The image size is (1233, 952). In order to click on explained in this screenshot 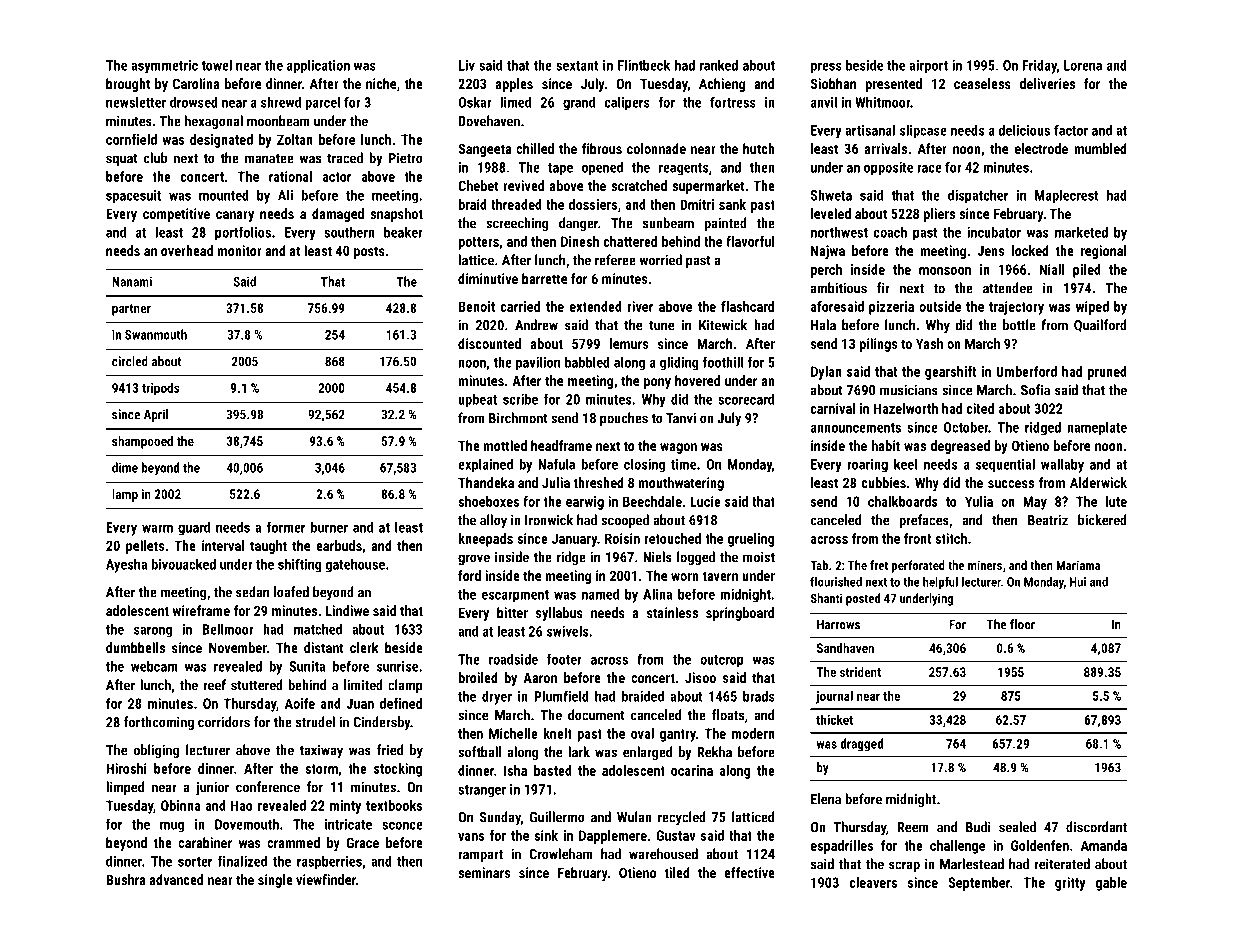, I will do `click(485, 466)`.
